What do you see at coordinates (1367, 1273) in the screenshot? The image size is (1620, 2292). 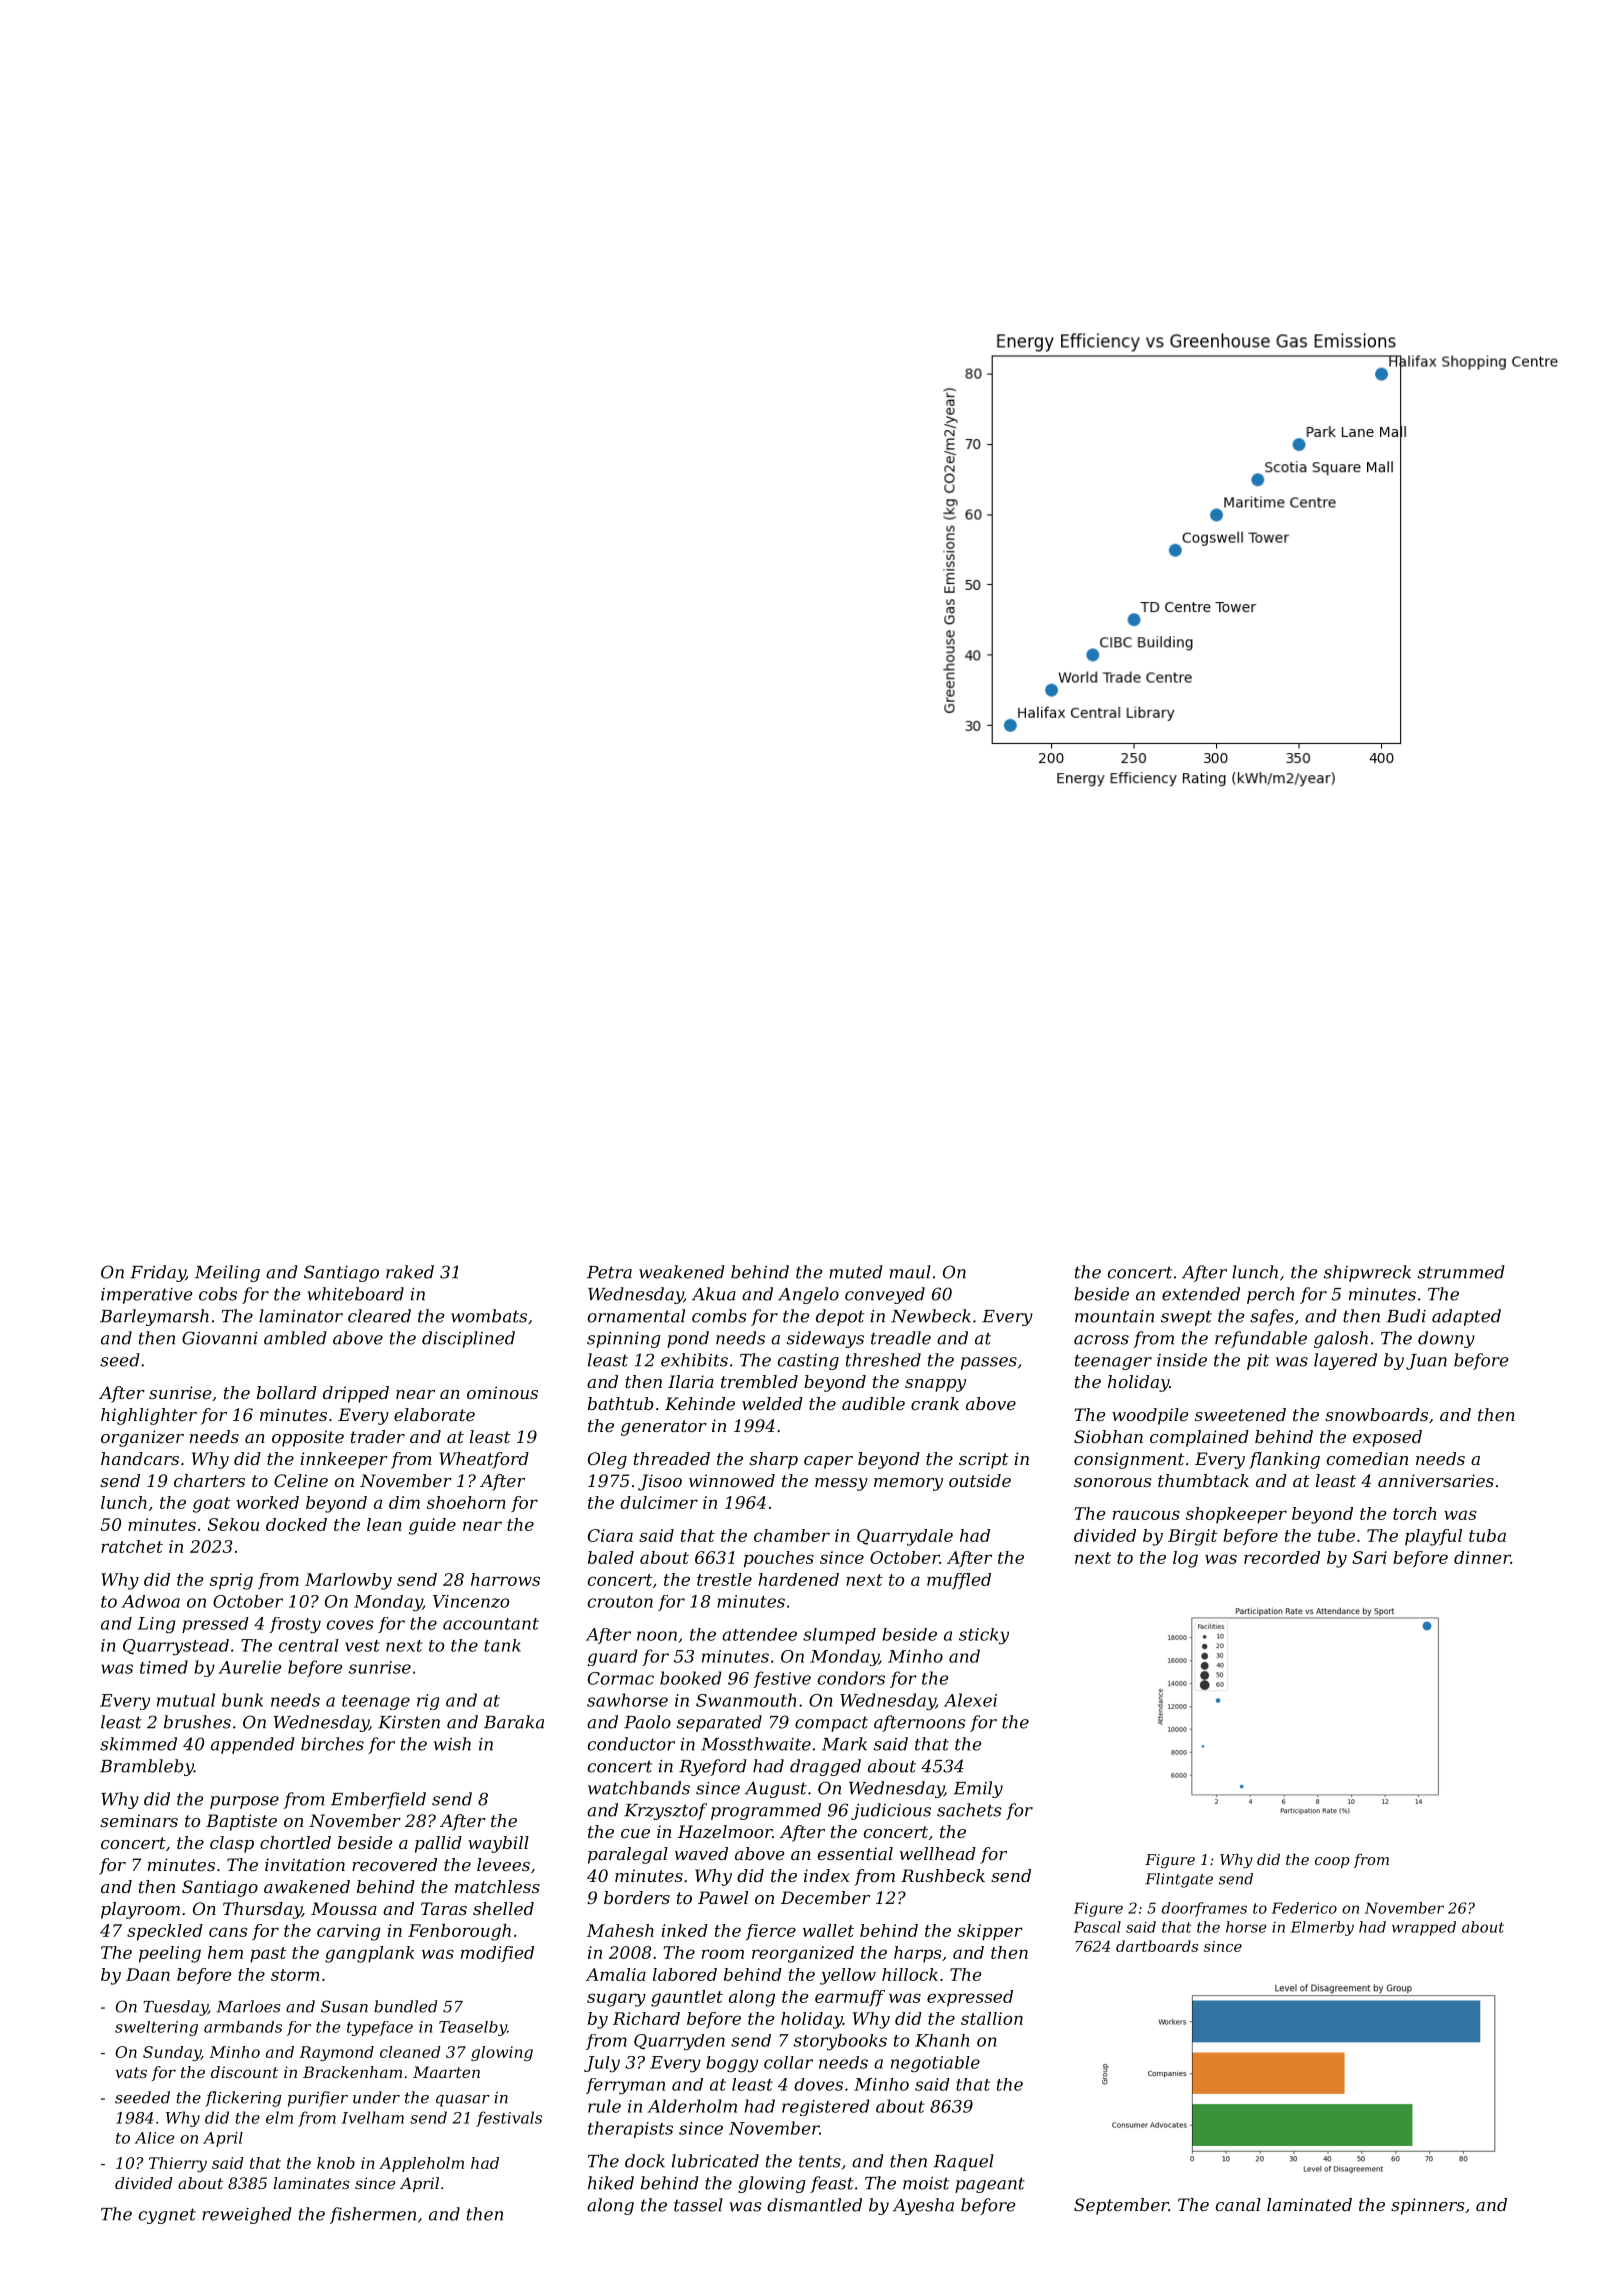 I see `shipwreck` at bounding box center [1367, 1273].
